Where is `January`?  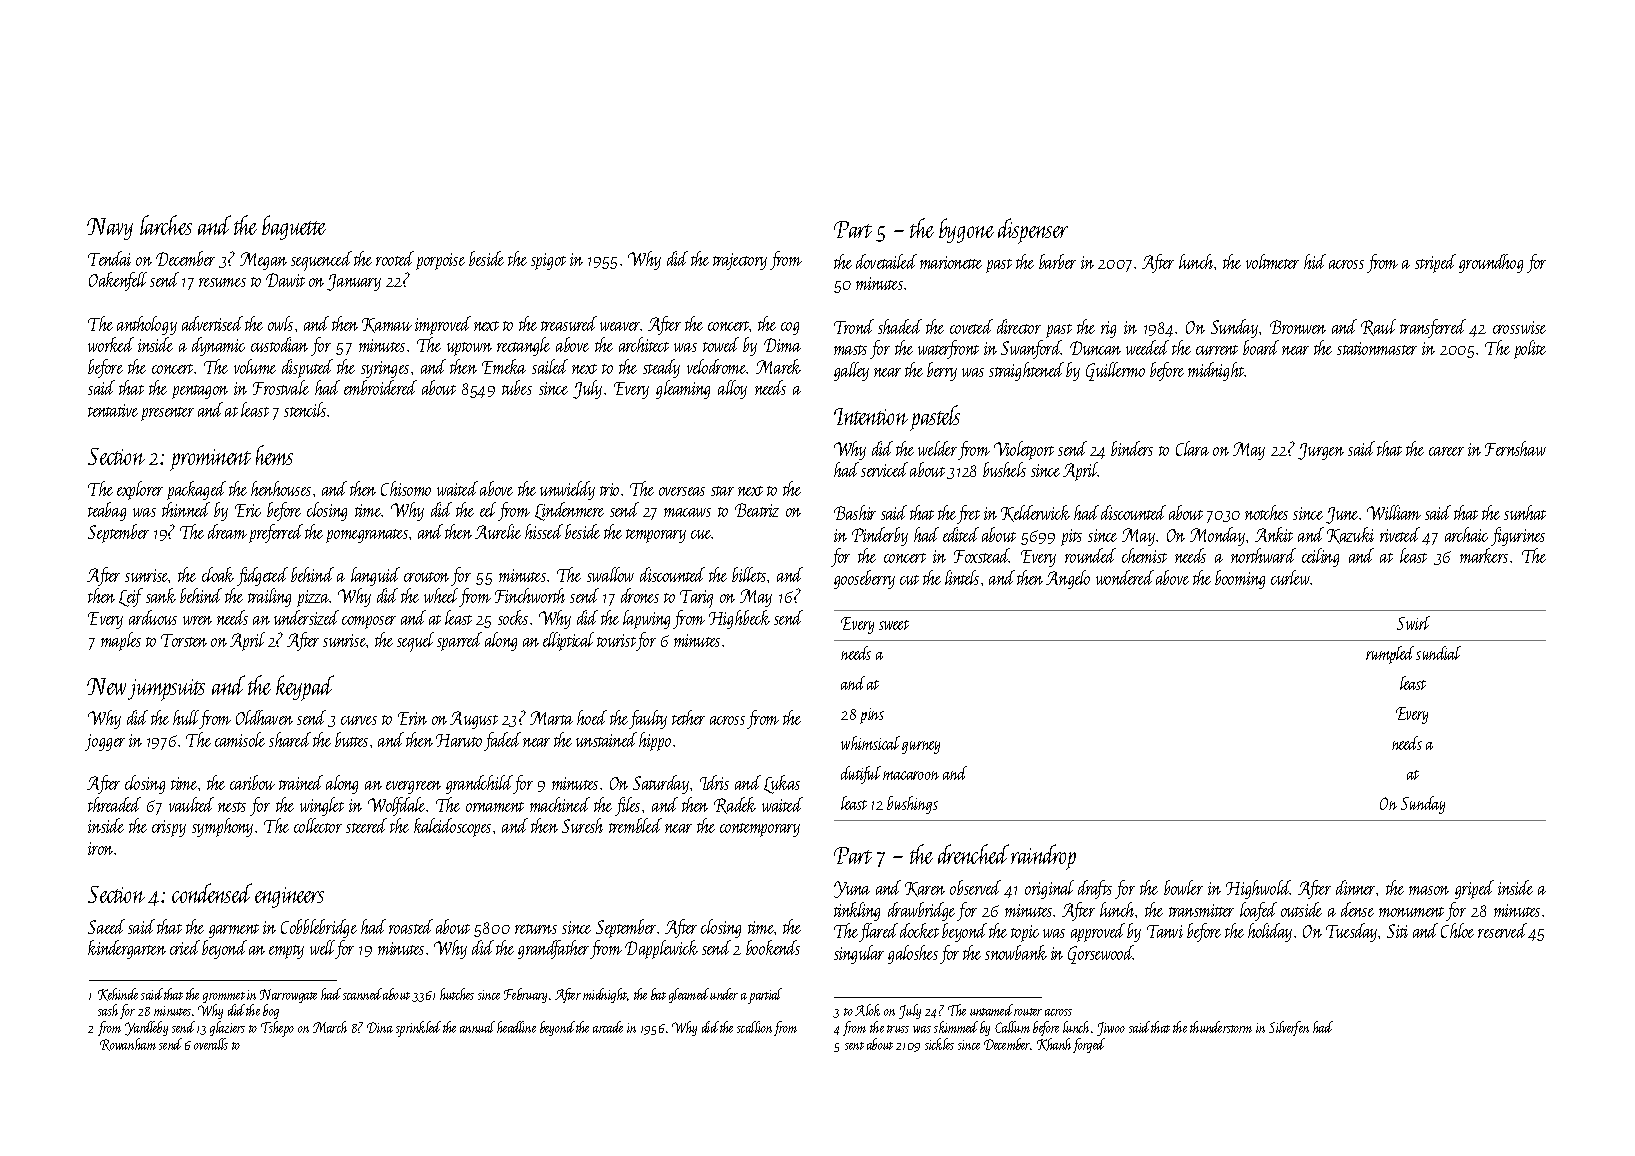
January is located at coordinates (354, 282).
